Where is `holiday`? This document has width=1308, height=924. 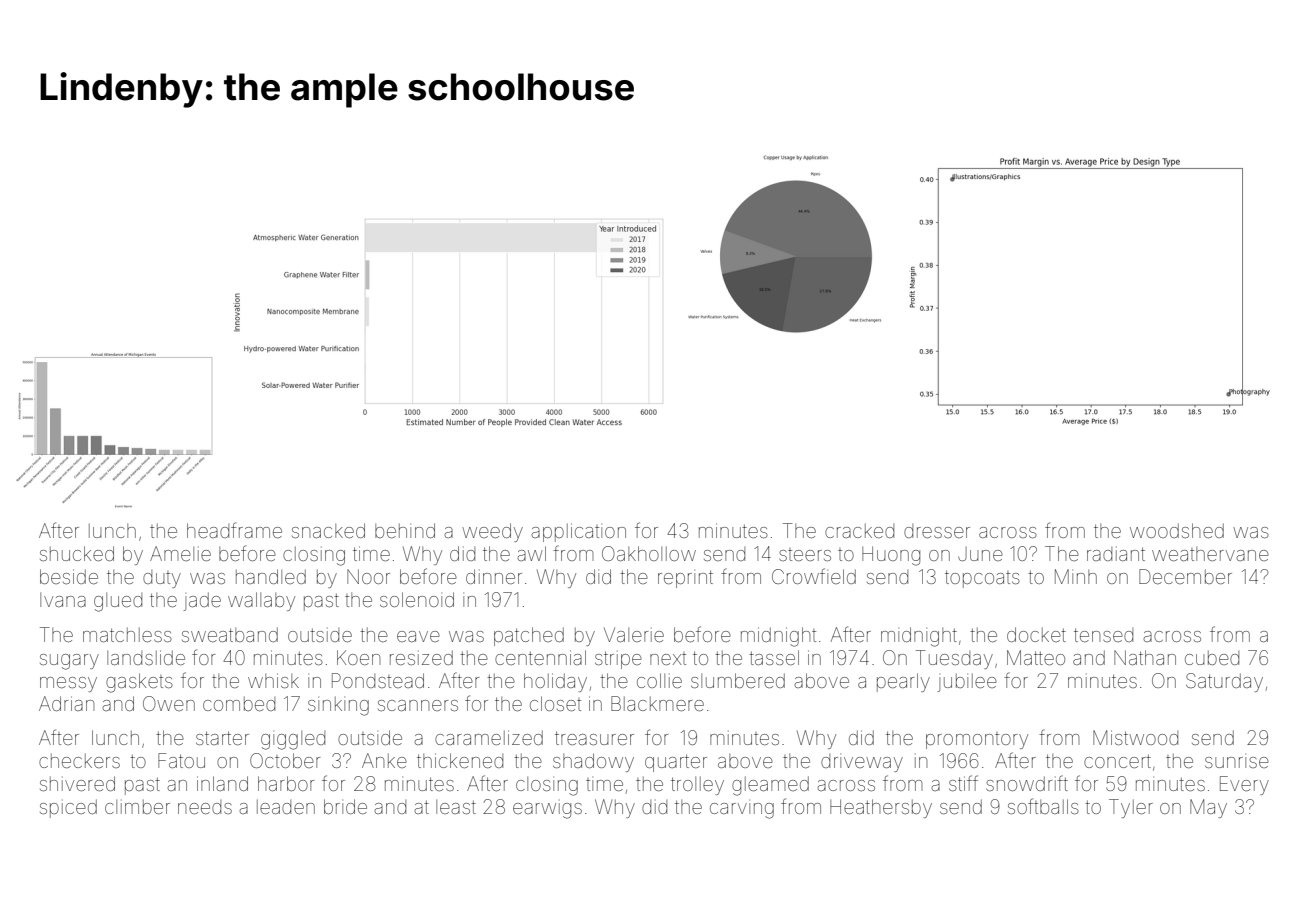
holiday is located at coordinates (555, 682).
